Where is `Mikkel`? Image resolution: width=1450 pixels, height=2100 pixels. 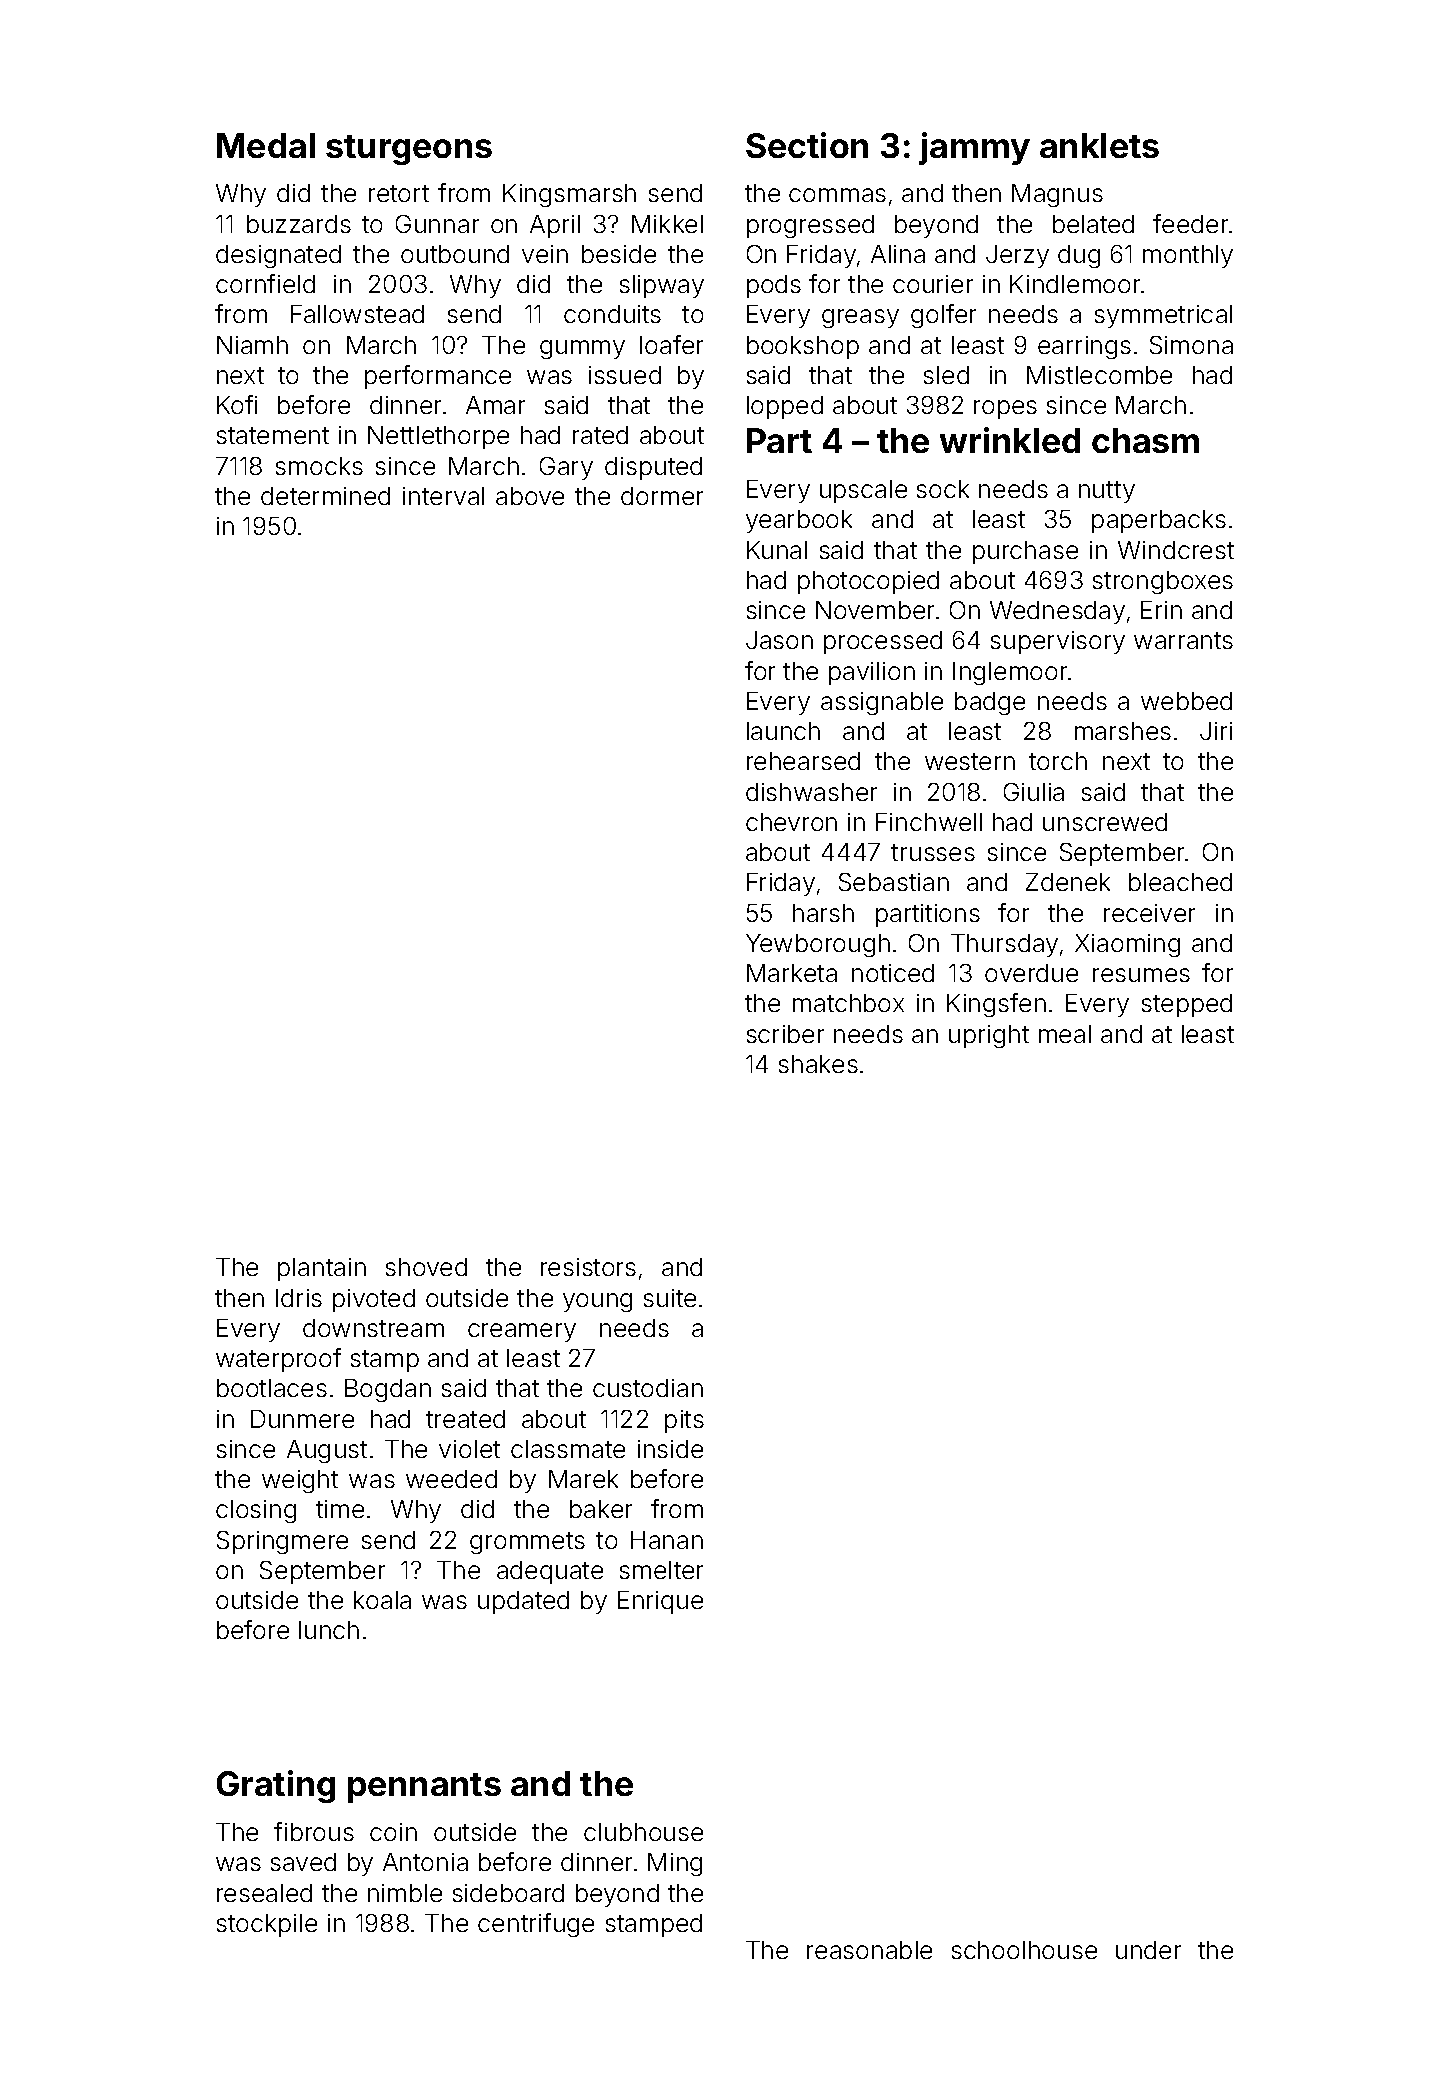 Mikkel is located at coordinates (667, 224).
